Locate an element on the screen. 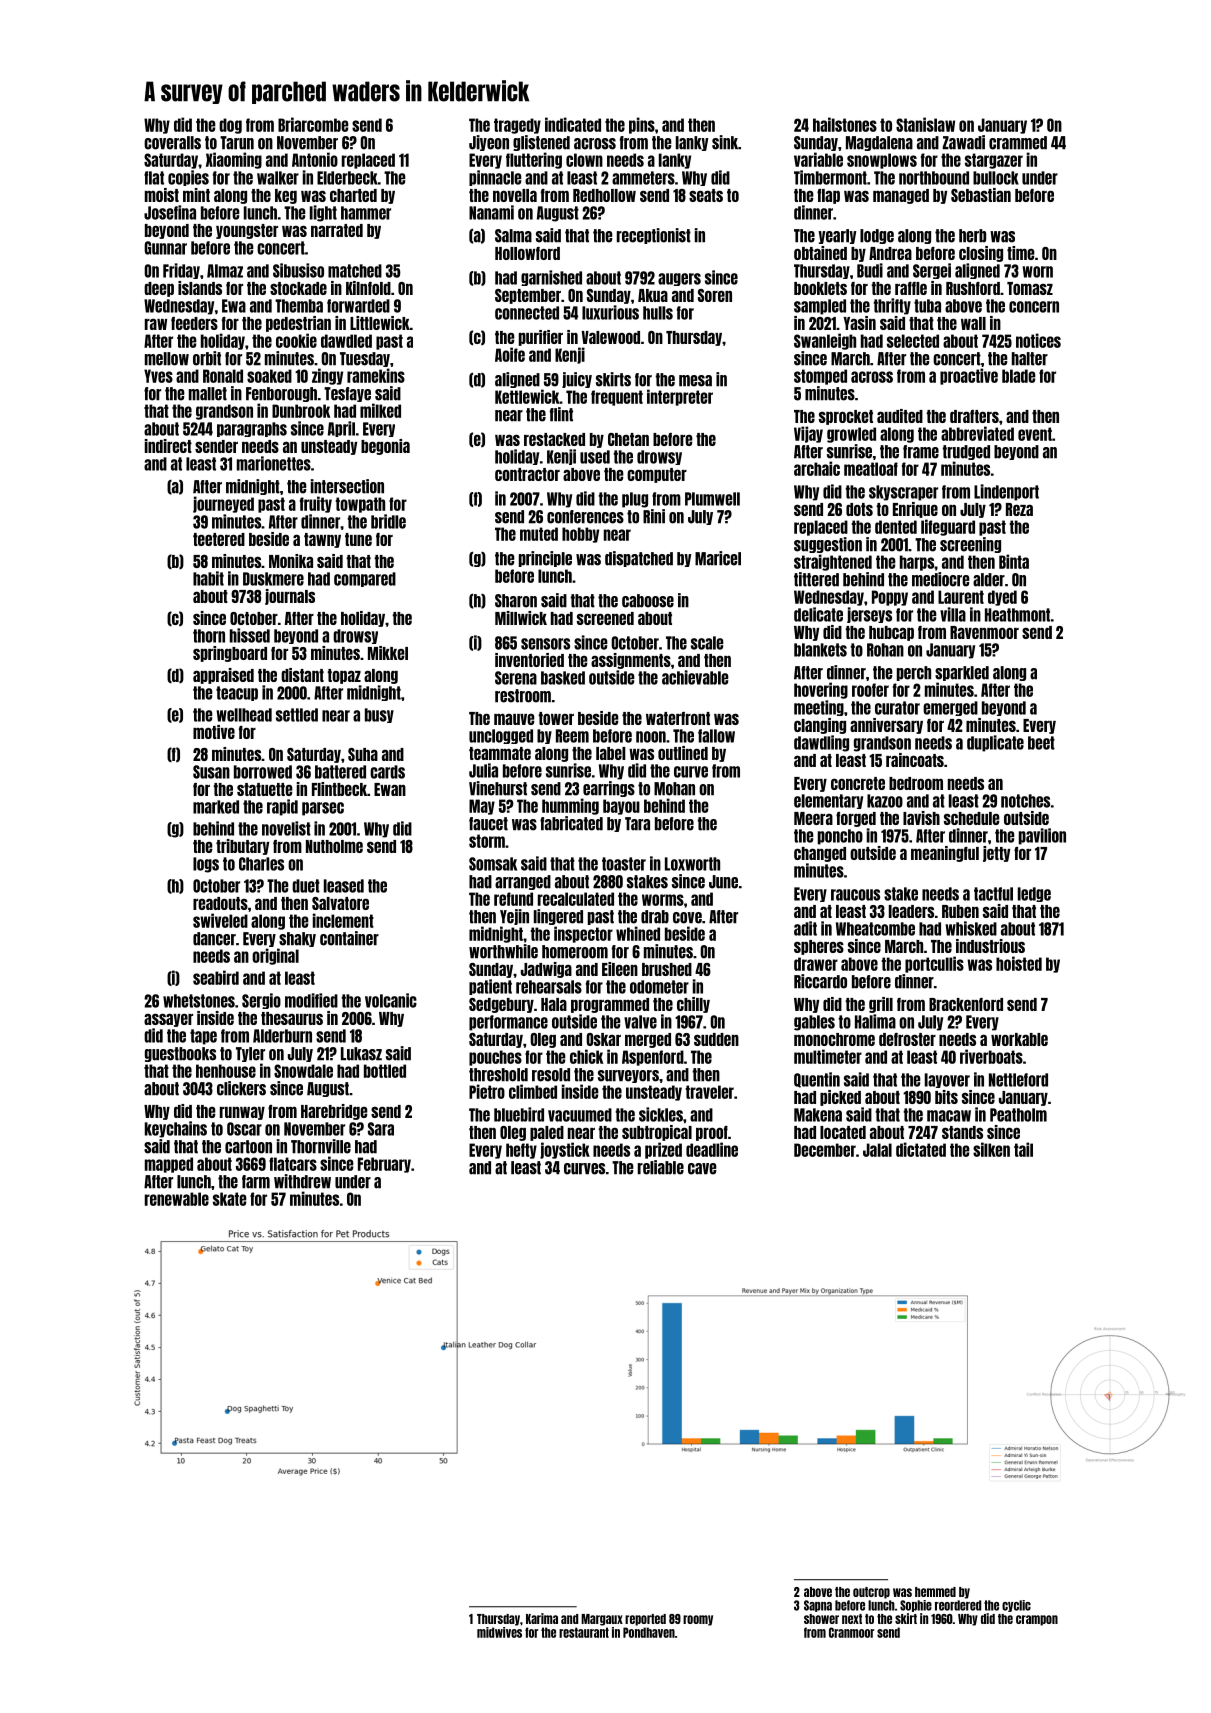  midwives is located at coordinates (499, 1632).
